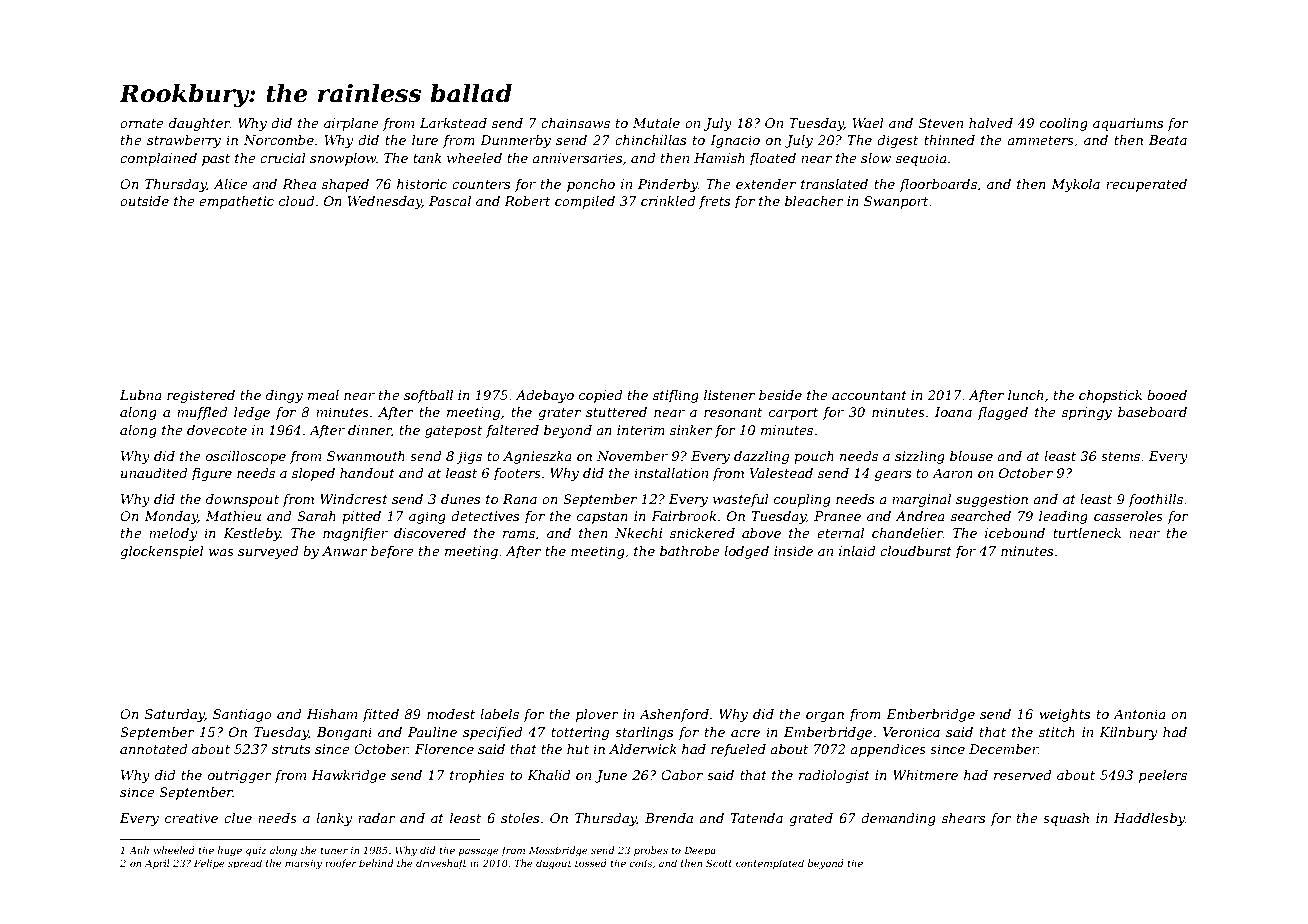 The width and height of the screenshot is (1308, 924). What do you see at coordinates (1003, 749) in the screenshot?
I see `December` at bounding box center [1003, 749].
